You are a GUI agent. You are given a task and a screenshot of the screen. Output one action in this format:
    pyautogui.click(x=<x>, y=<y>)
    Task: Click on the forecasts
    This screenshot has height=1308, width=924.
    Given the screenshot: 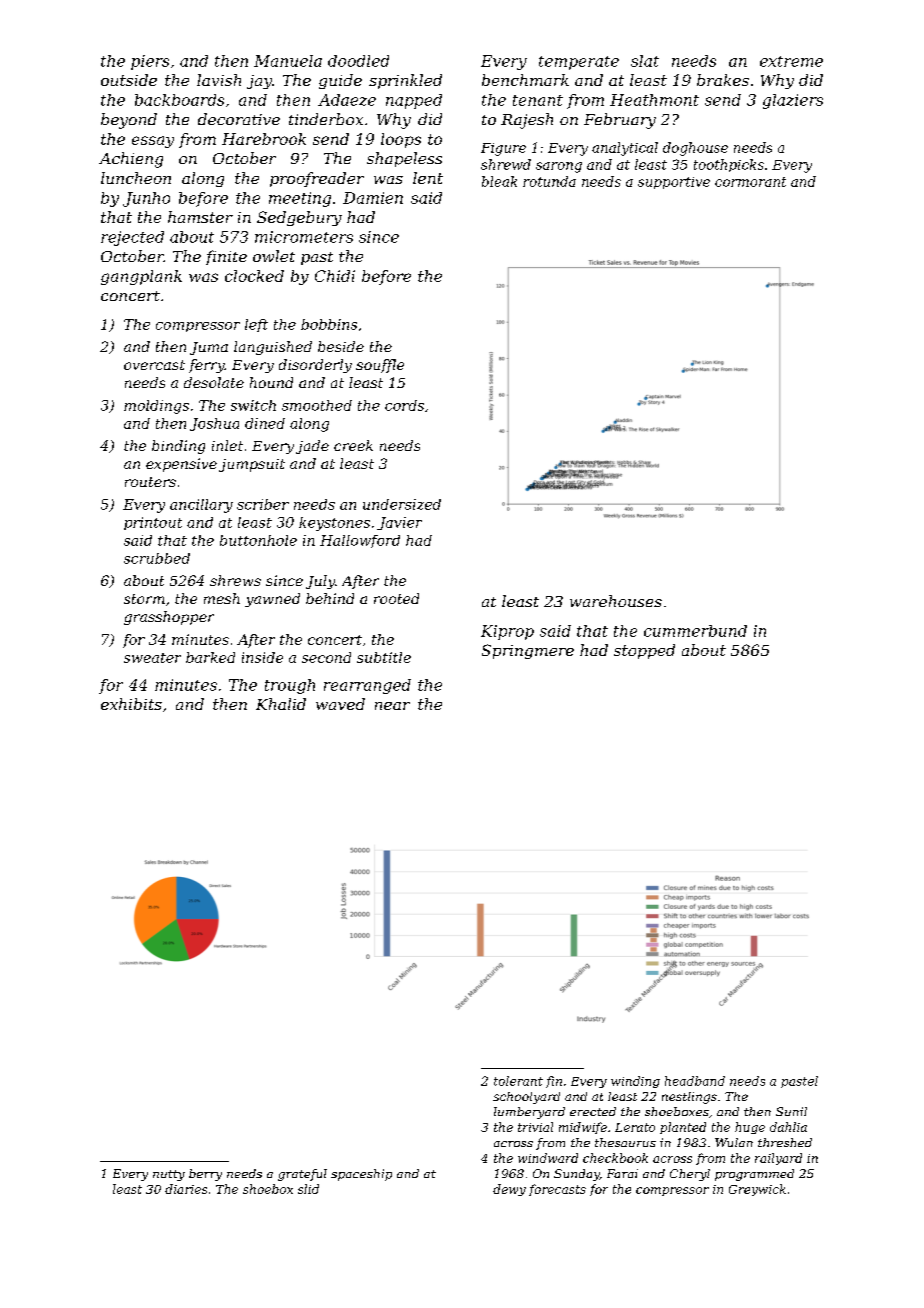 What is the action you would take?
    pyautogui.click(x=557, y=1190)
